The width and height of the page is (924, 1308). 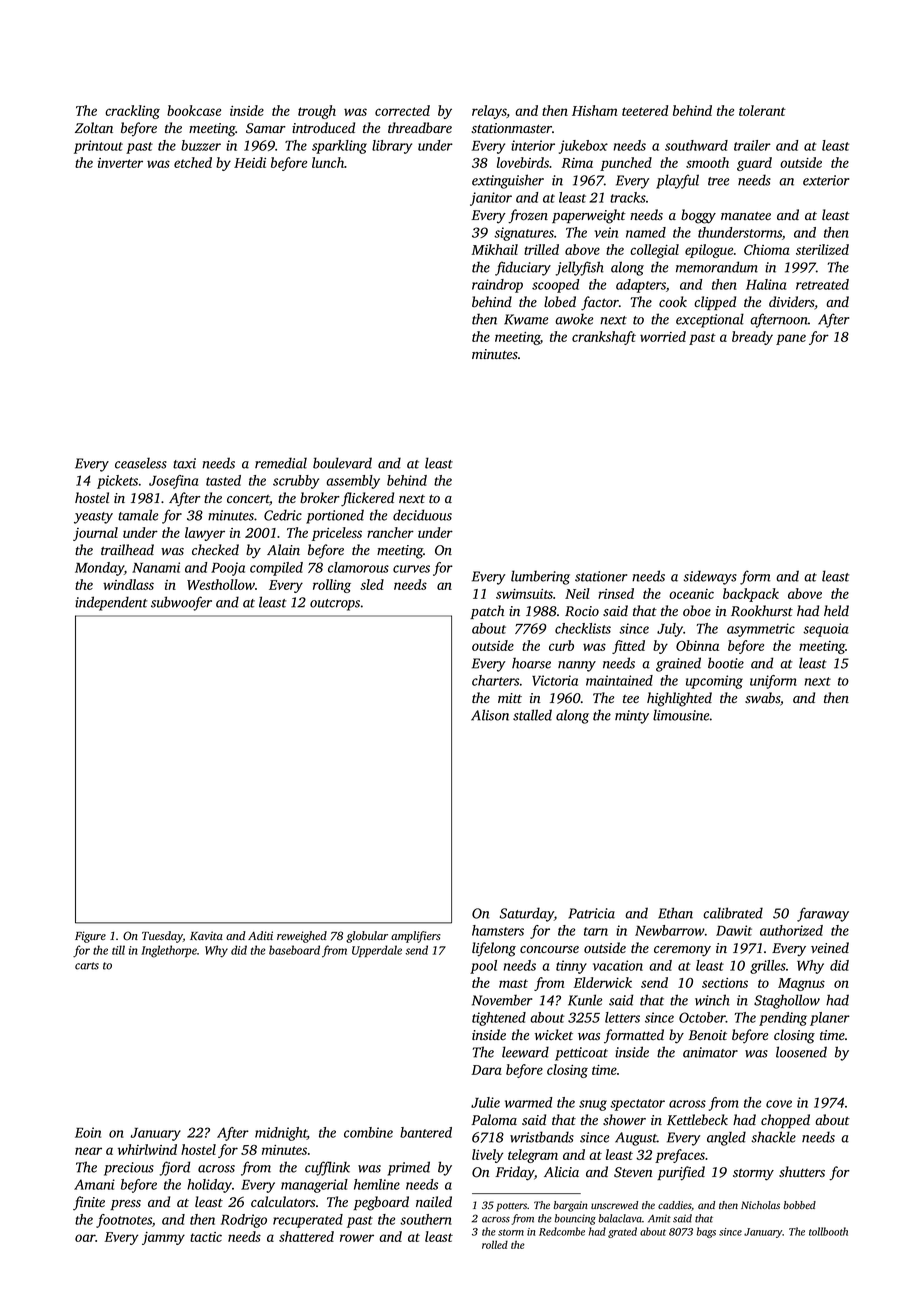 I want to click on tactic, so click(x=206, y=1237).
